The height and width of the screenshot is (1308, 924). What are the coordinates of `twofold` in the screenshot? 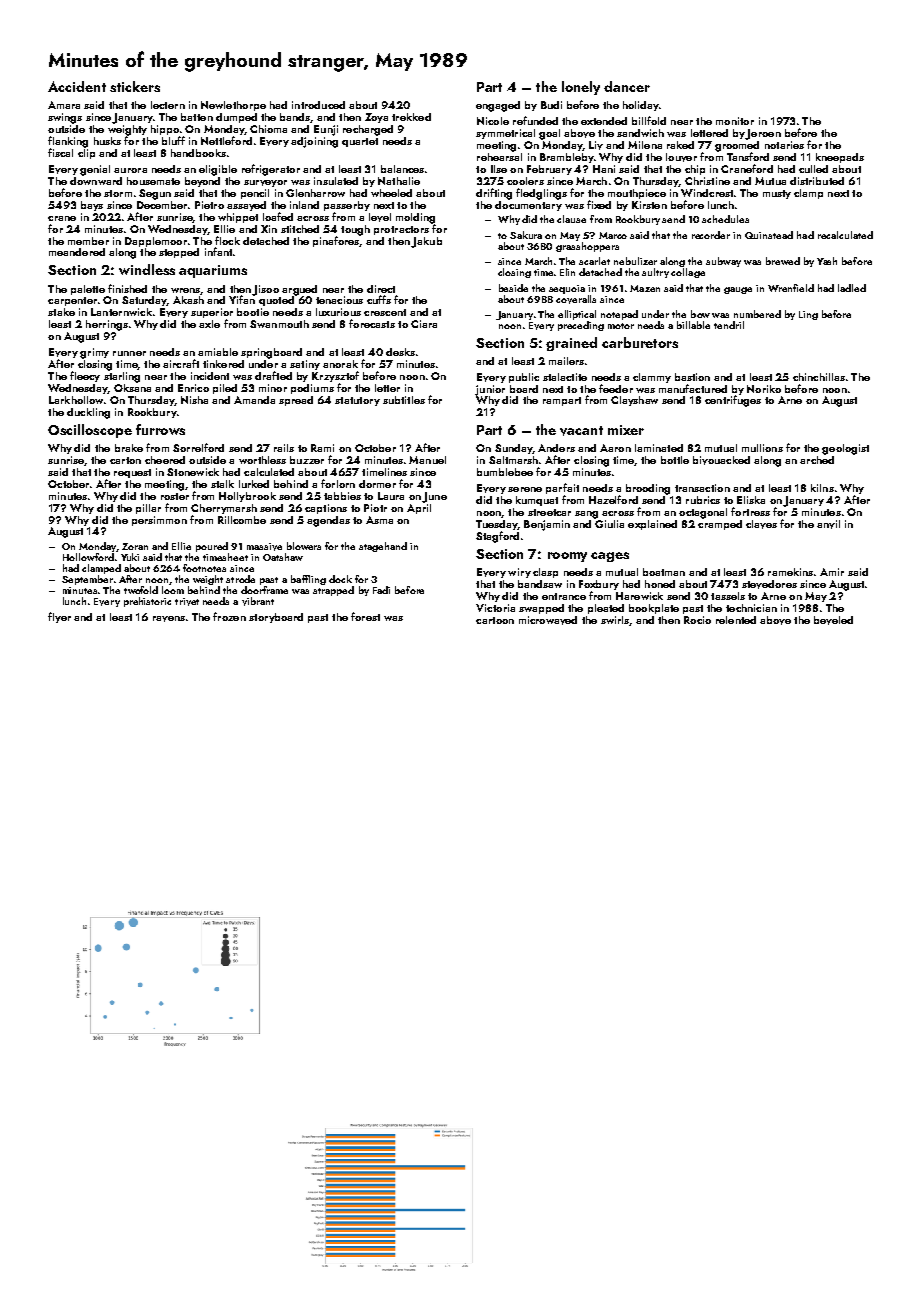 It's located at (141, 590).
